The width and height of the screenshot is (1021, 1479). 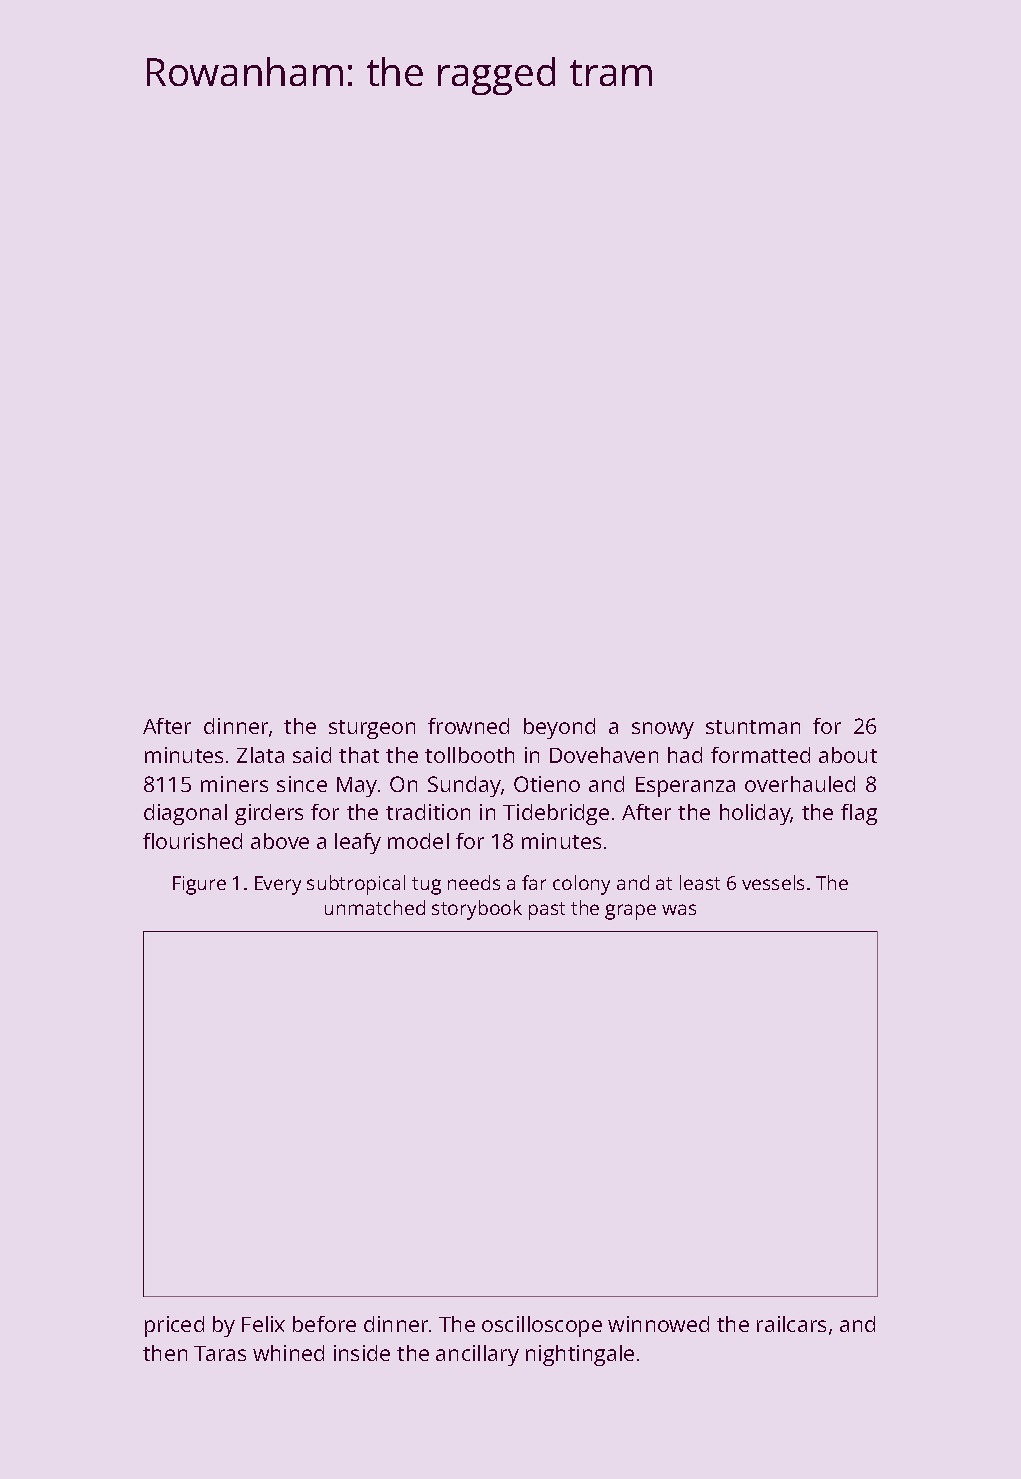 I want to click on Figure, so click(x=199, y=885).
